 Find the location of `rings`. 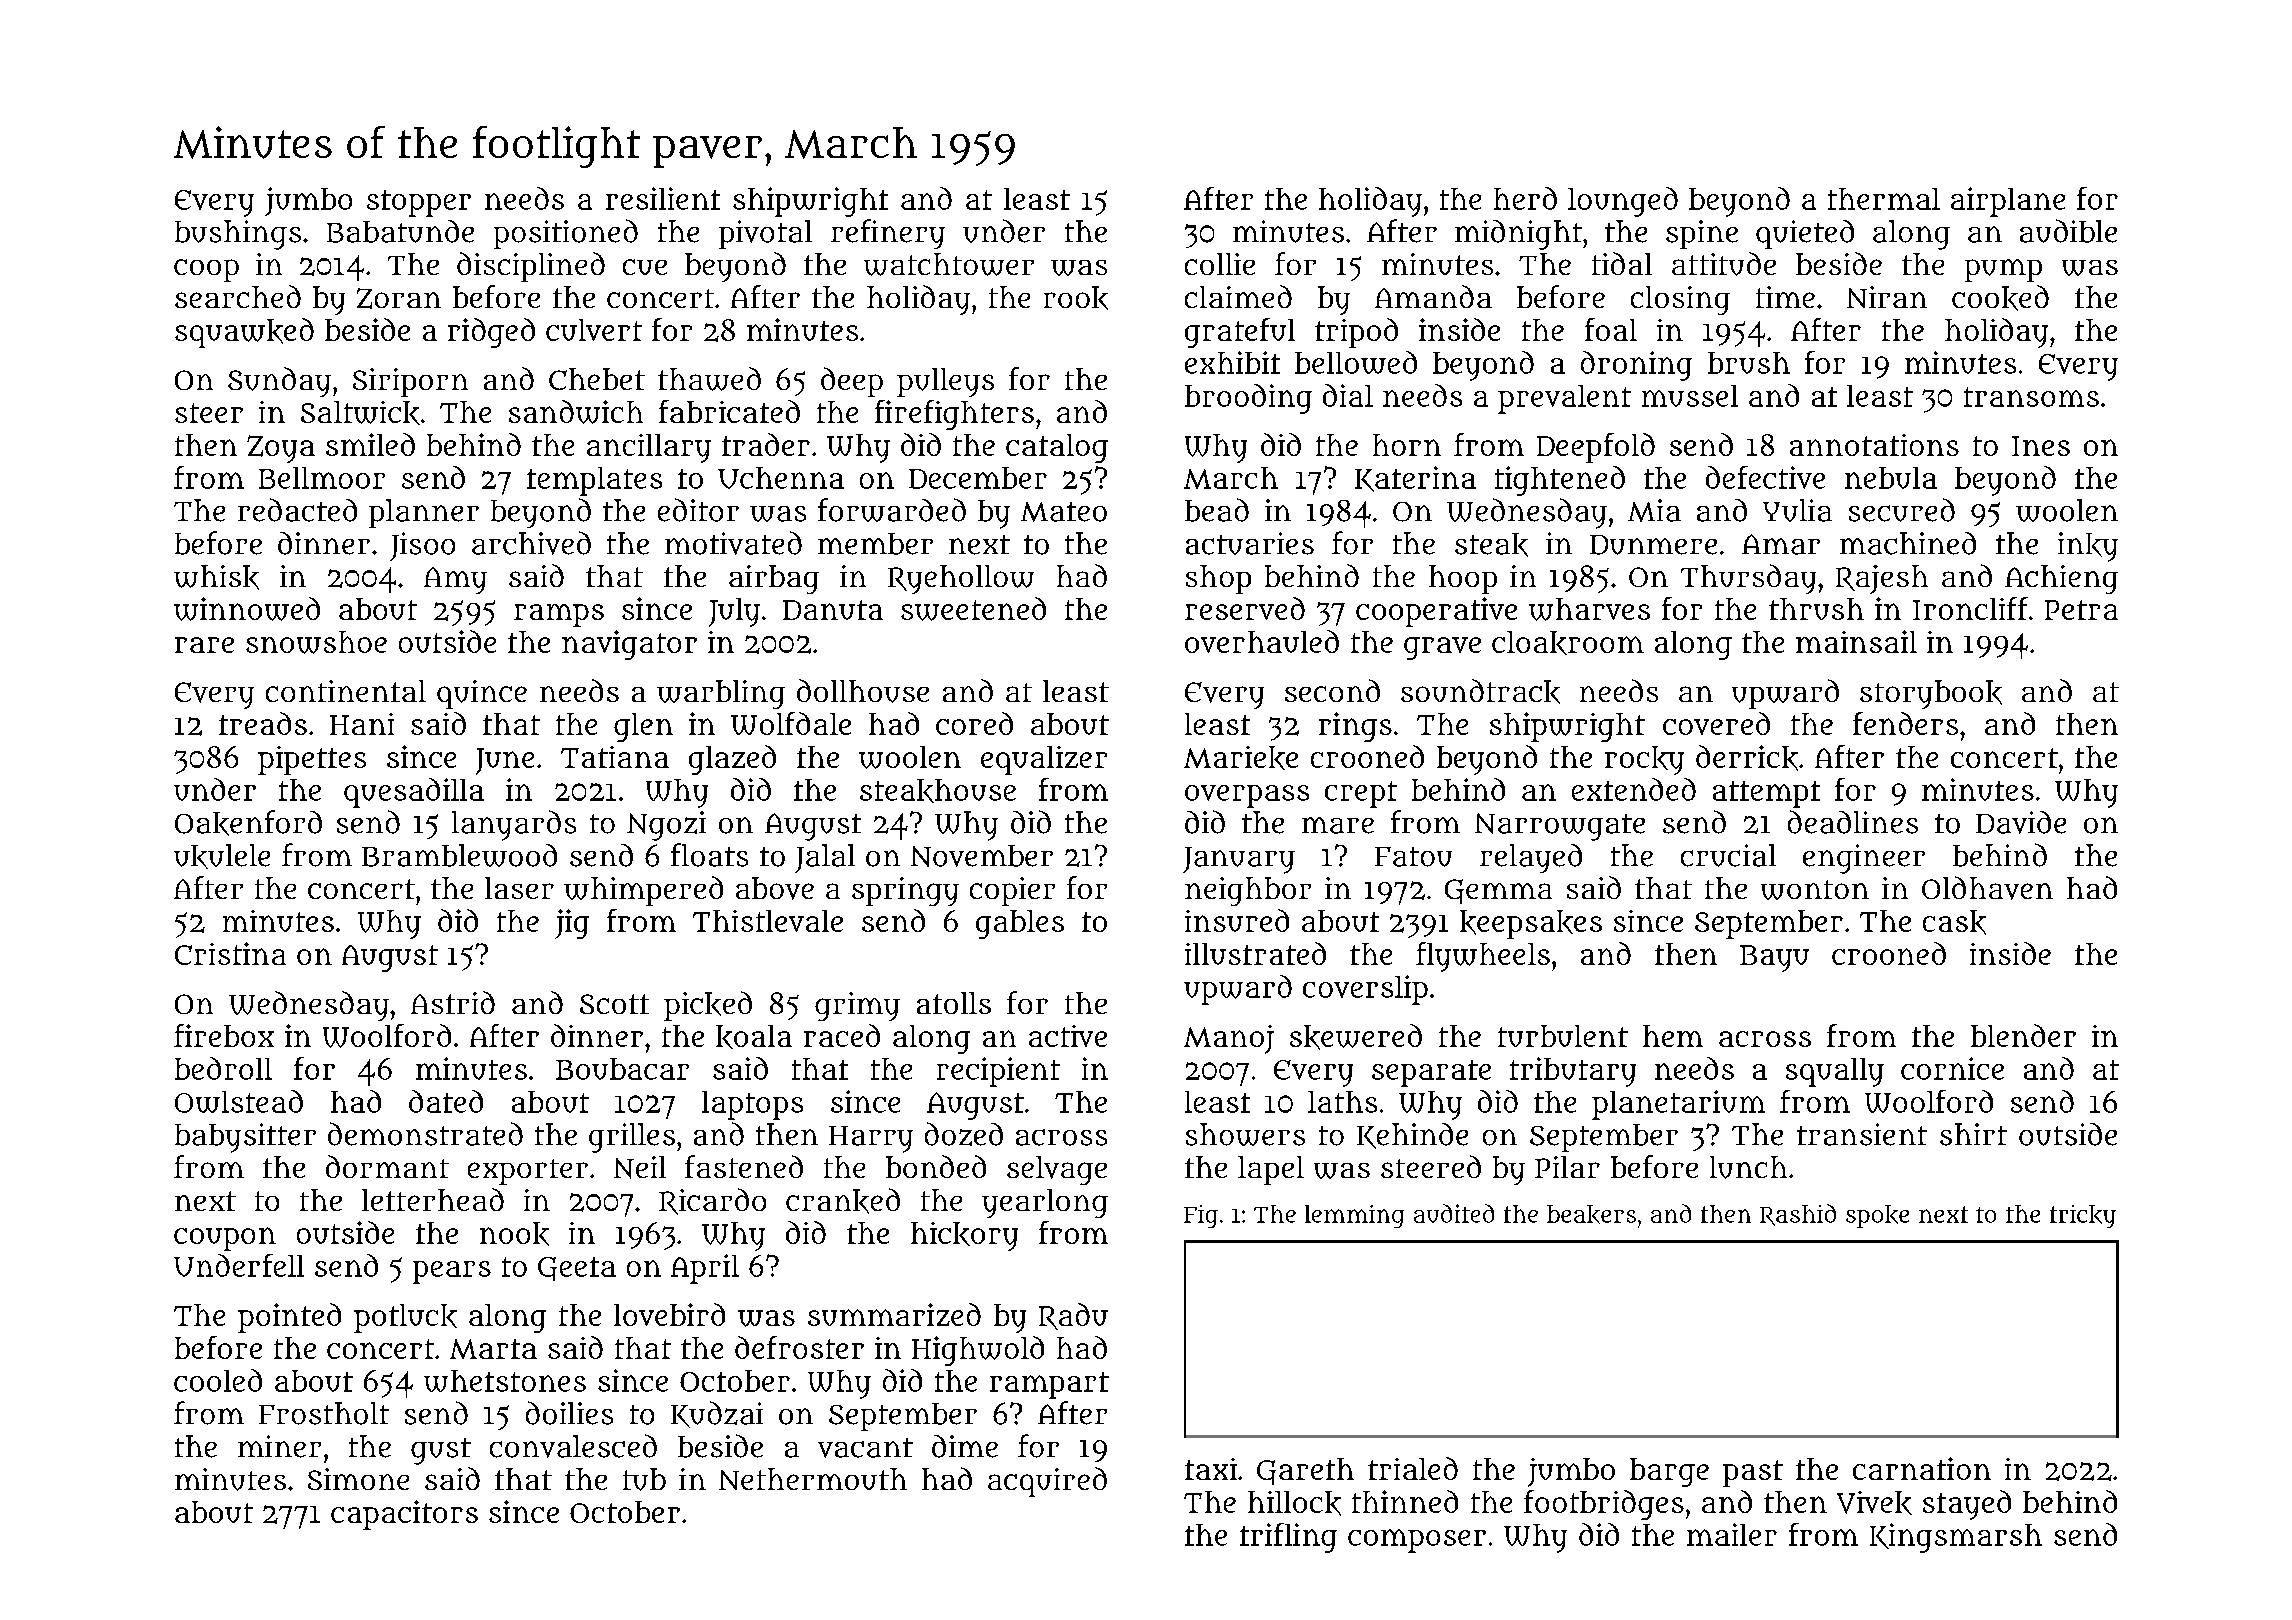

rings is located at coordinates (1355, 727).
